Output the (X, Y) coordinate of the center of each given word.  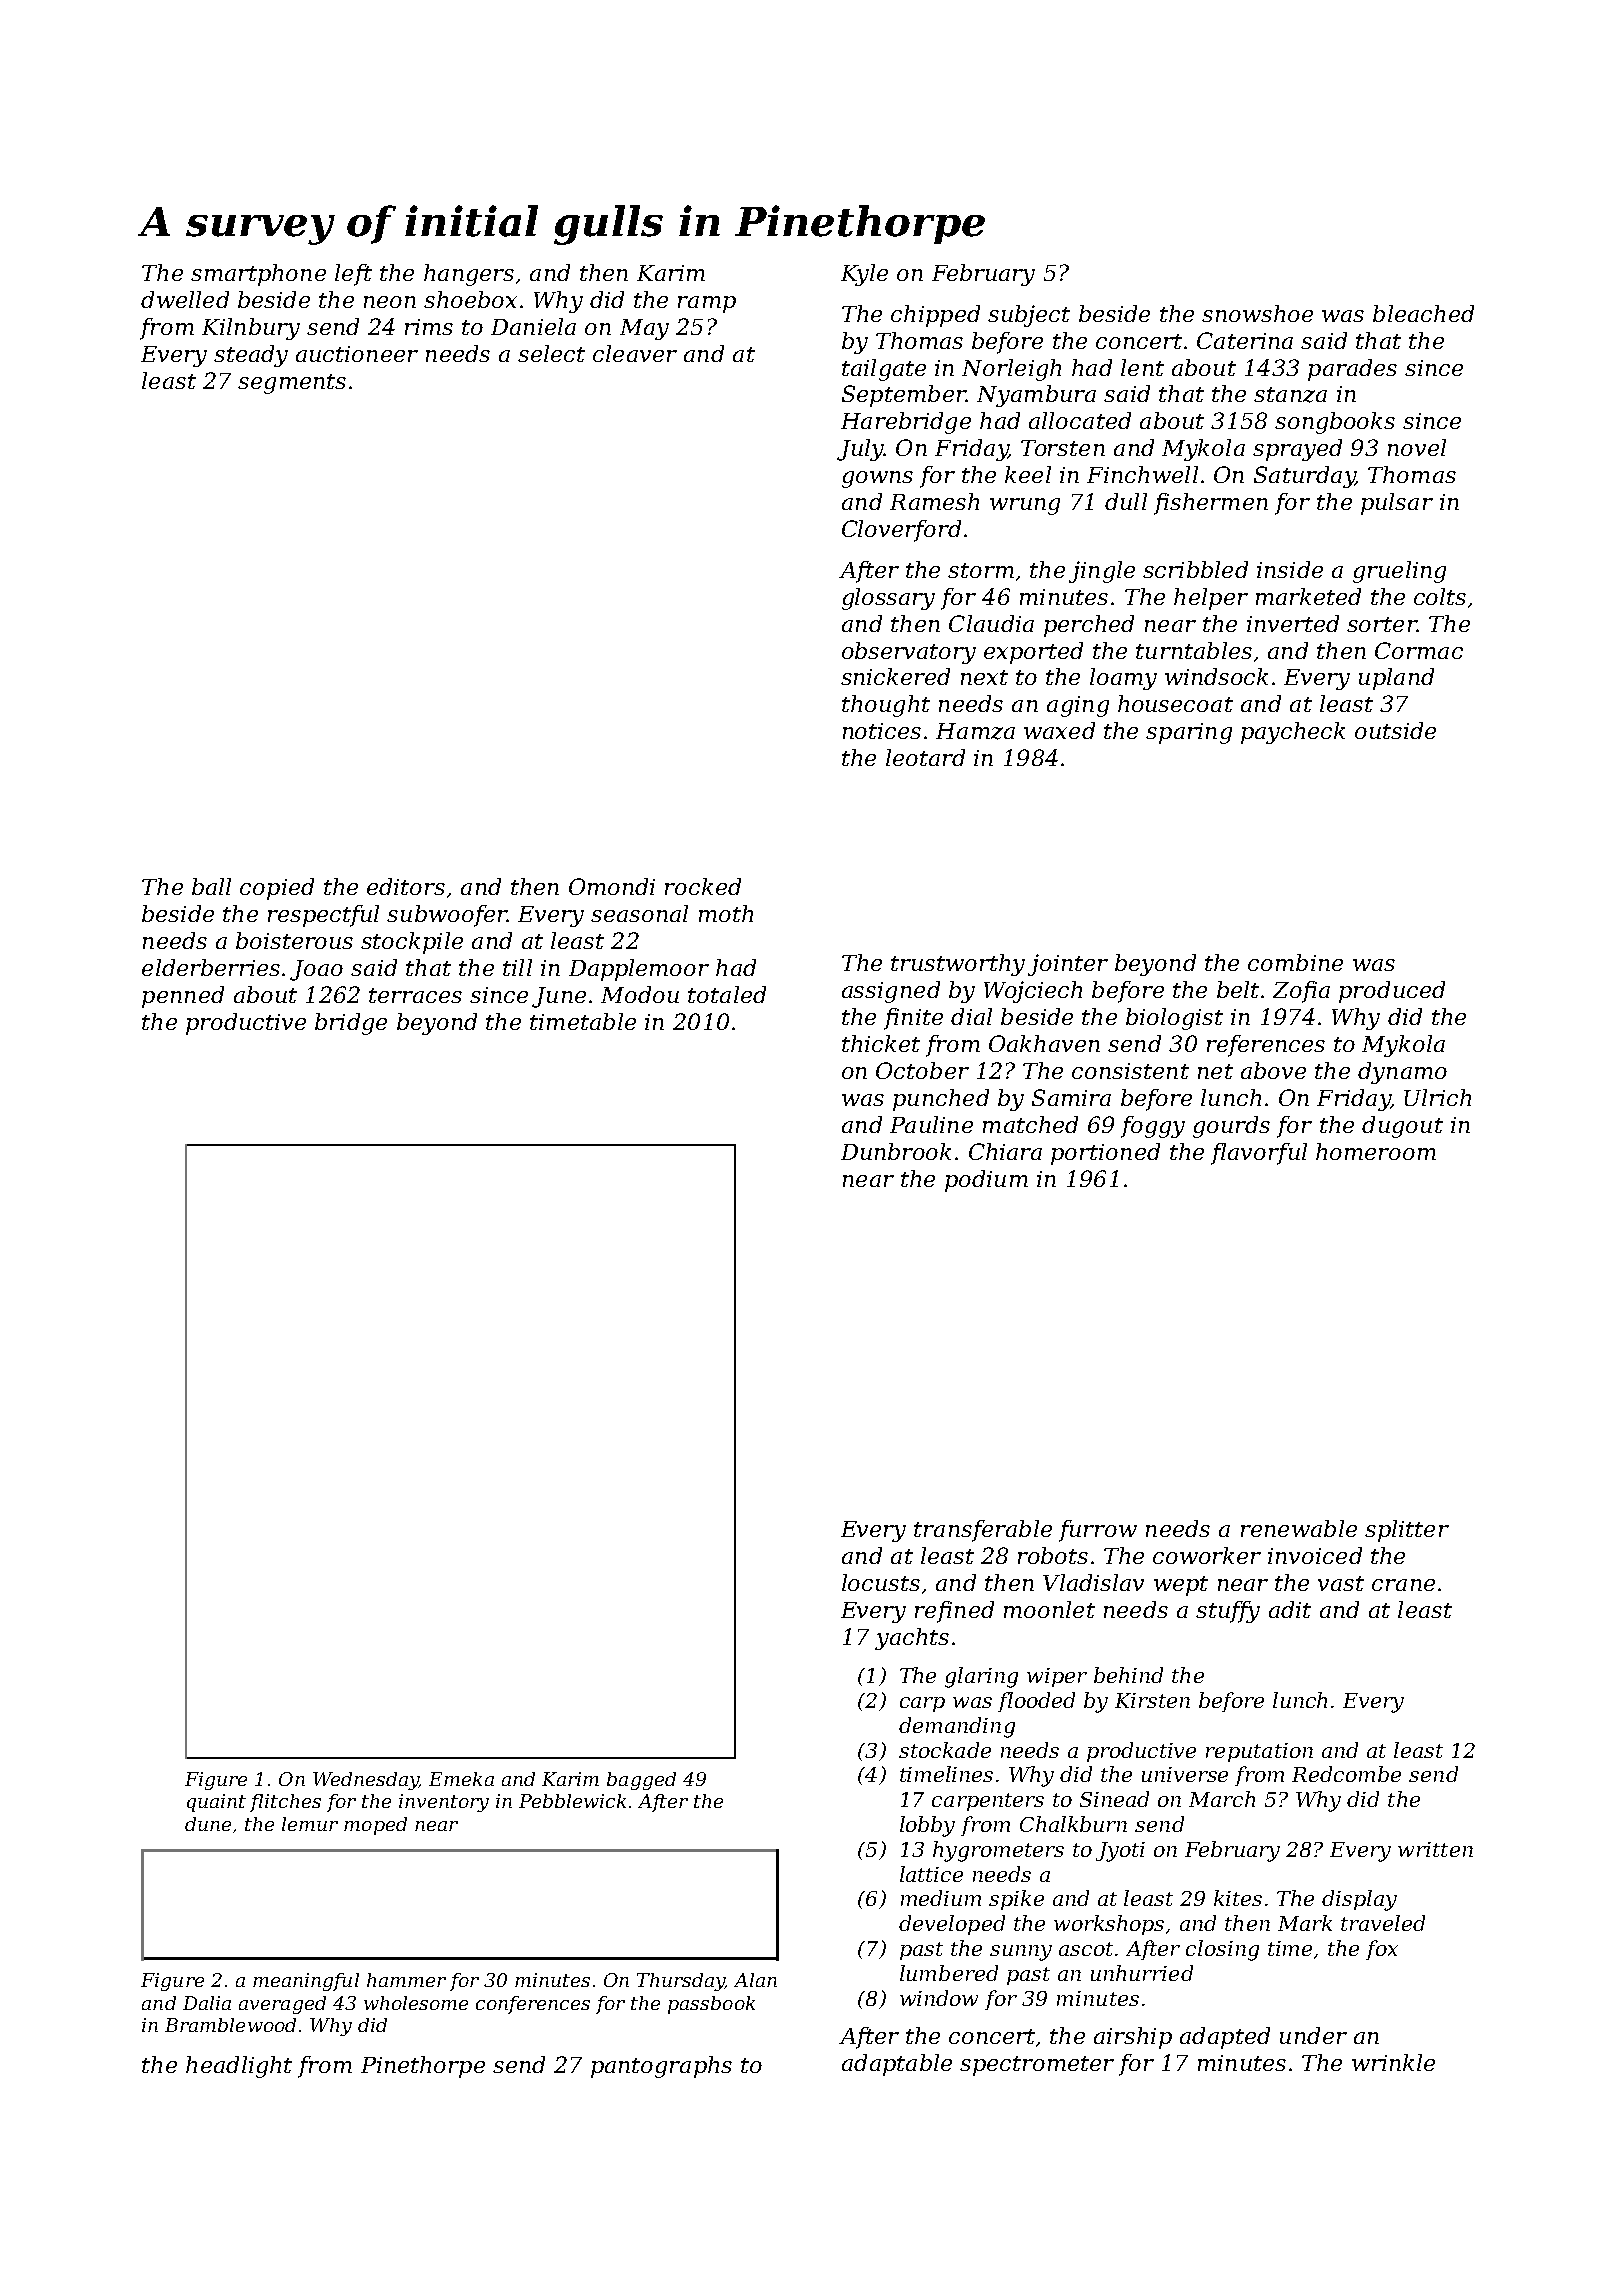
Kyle (864, 275)
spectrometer (1037, 2066)
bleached (1423, 313)
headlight (239, 2067)
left (353, 275)
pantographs (661, 2067)
